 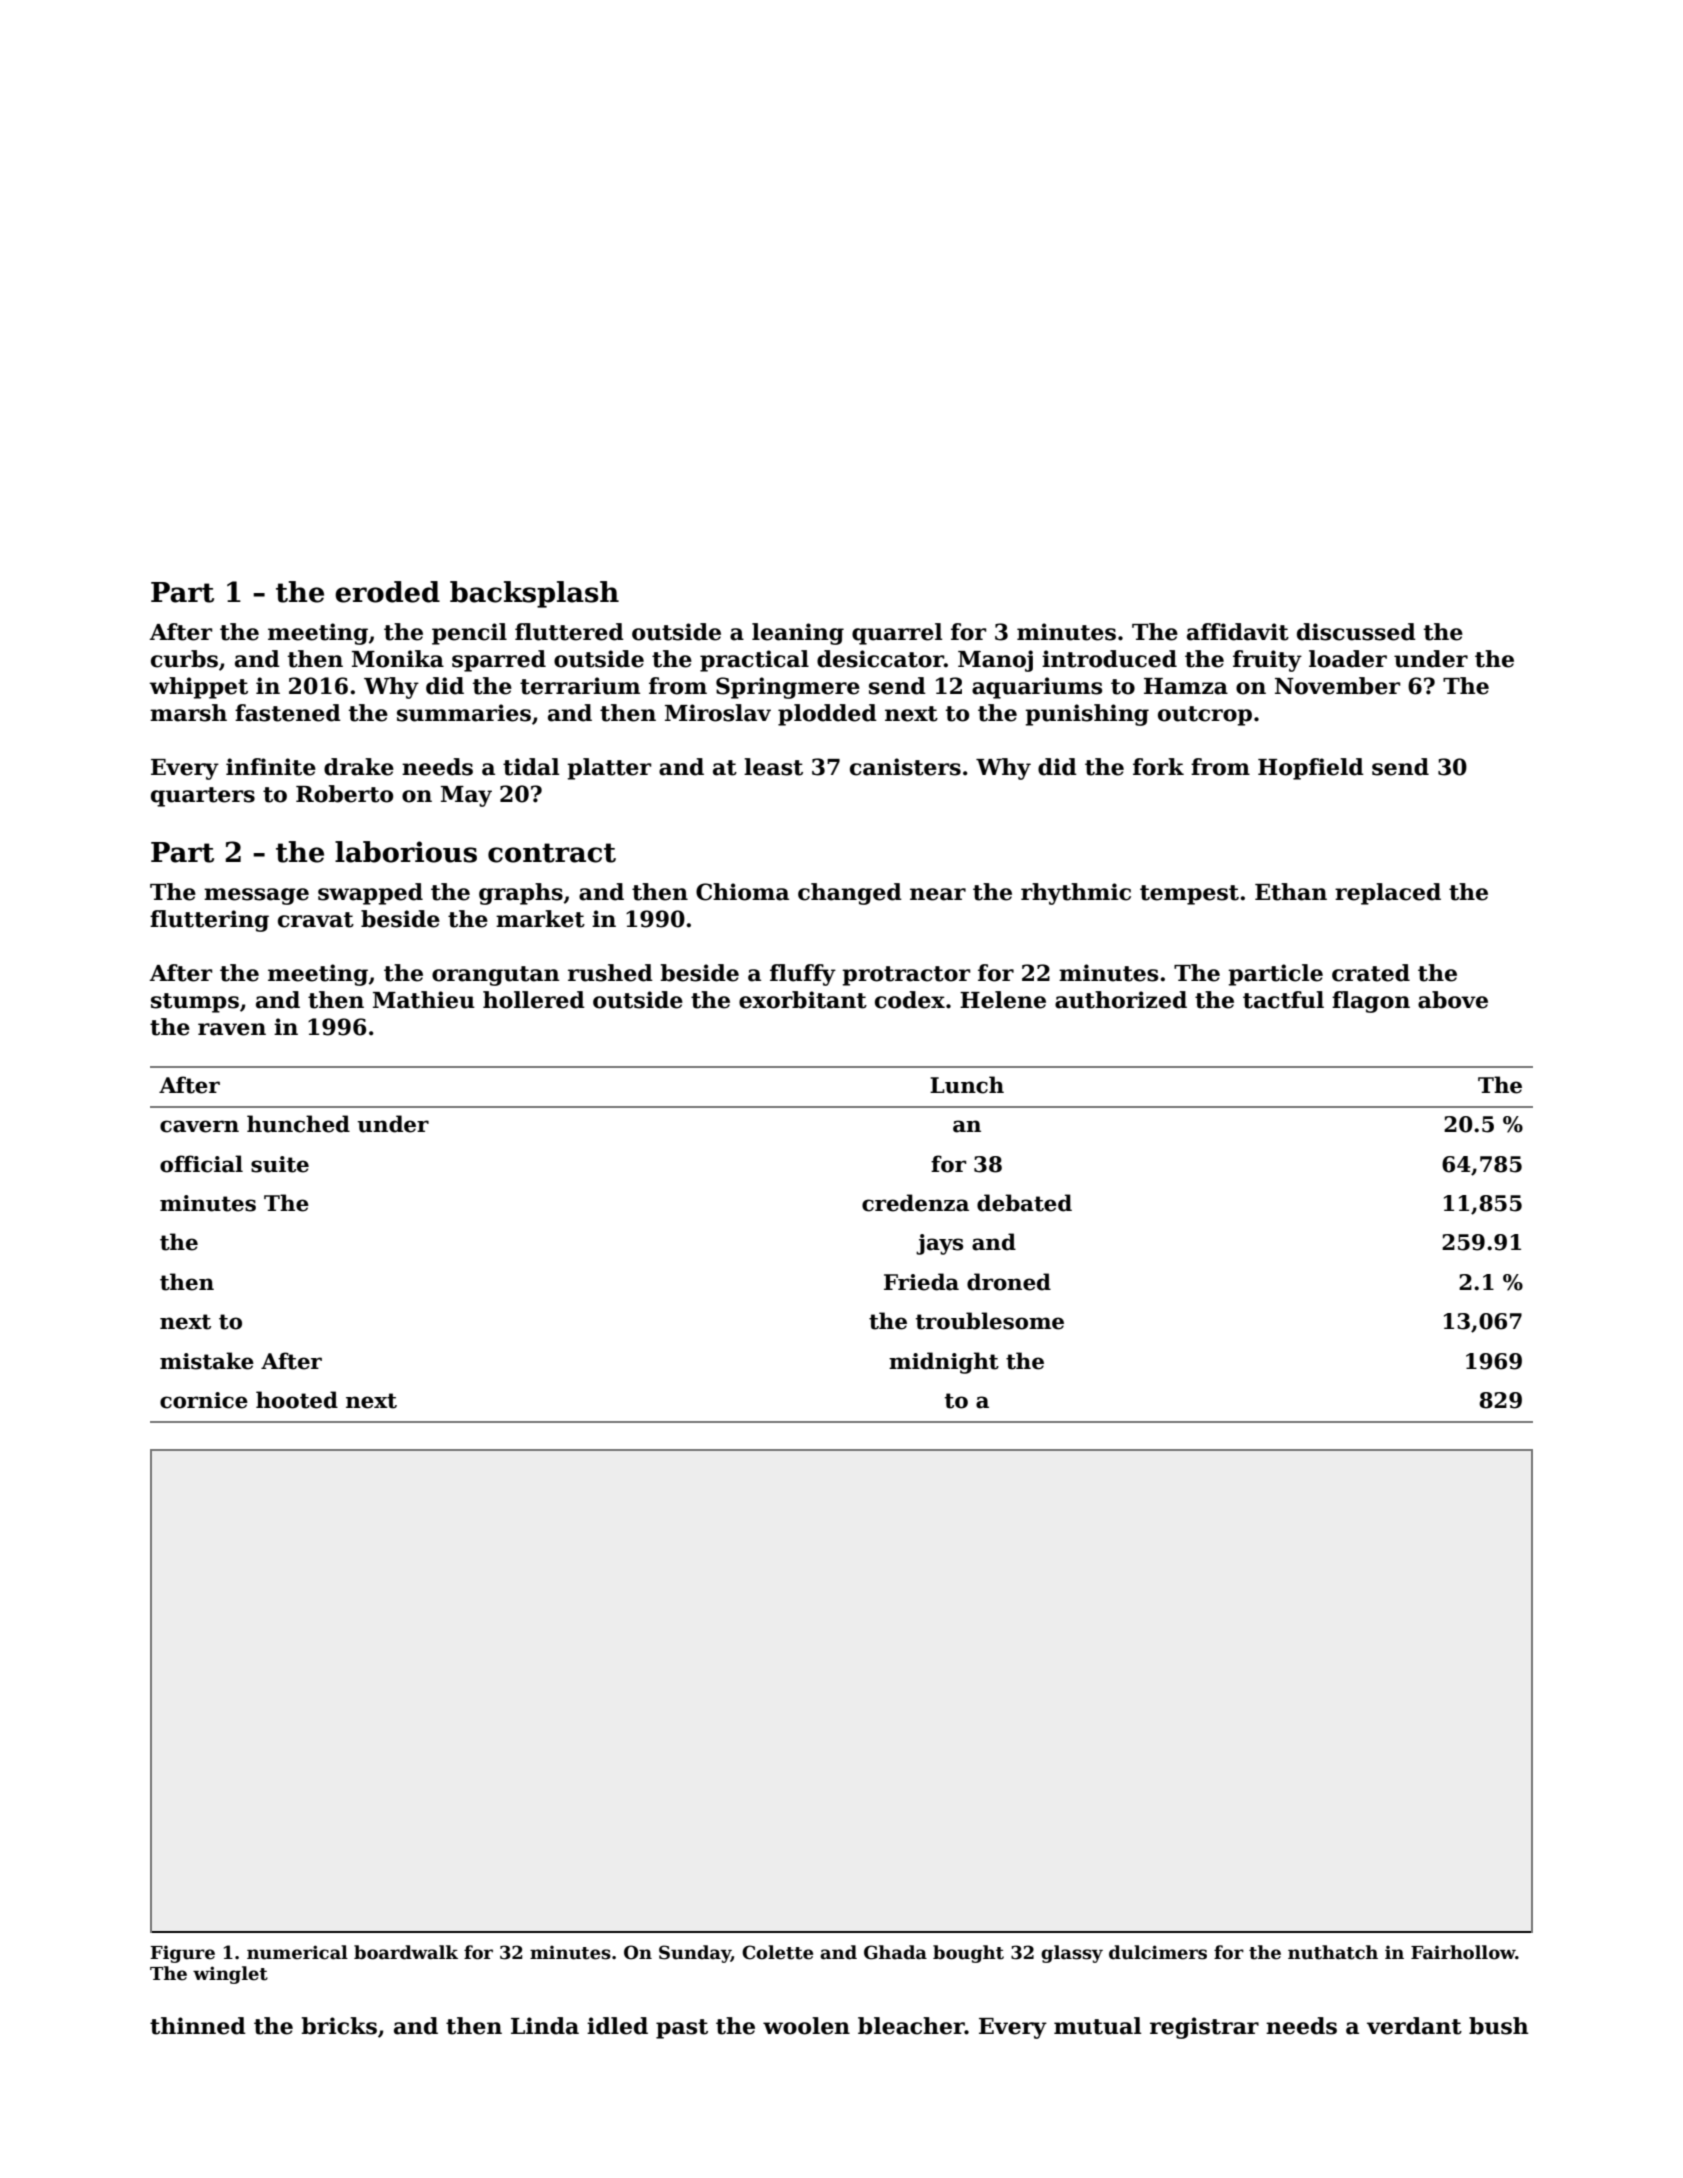 I want to click on jays, so click(x=939, y=1244).
